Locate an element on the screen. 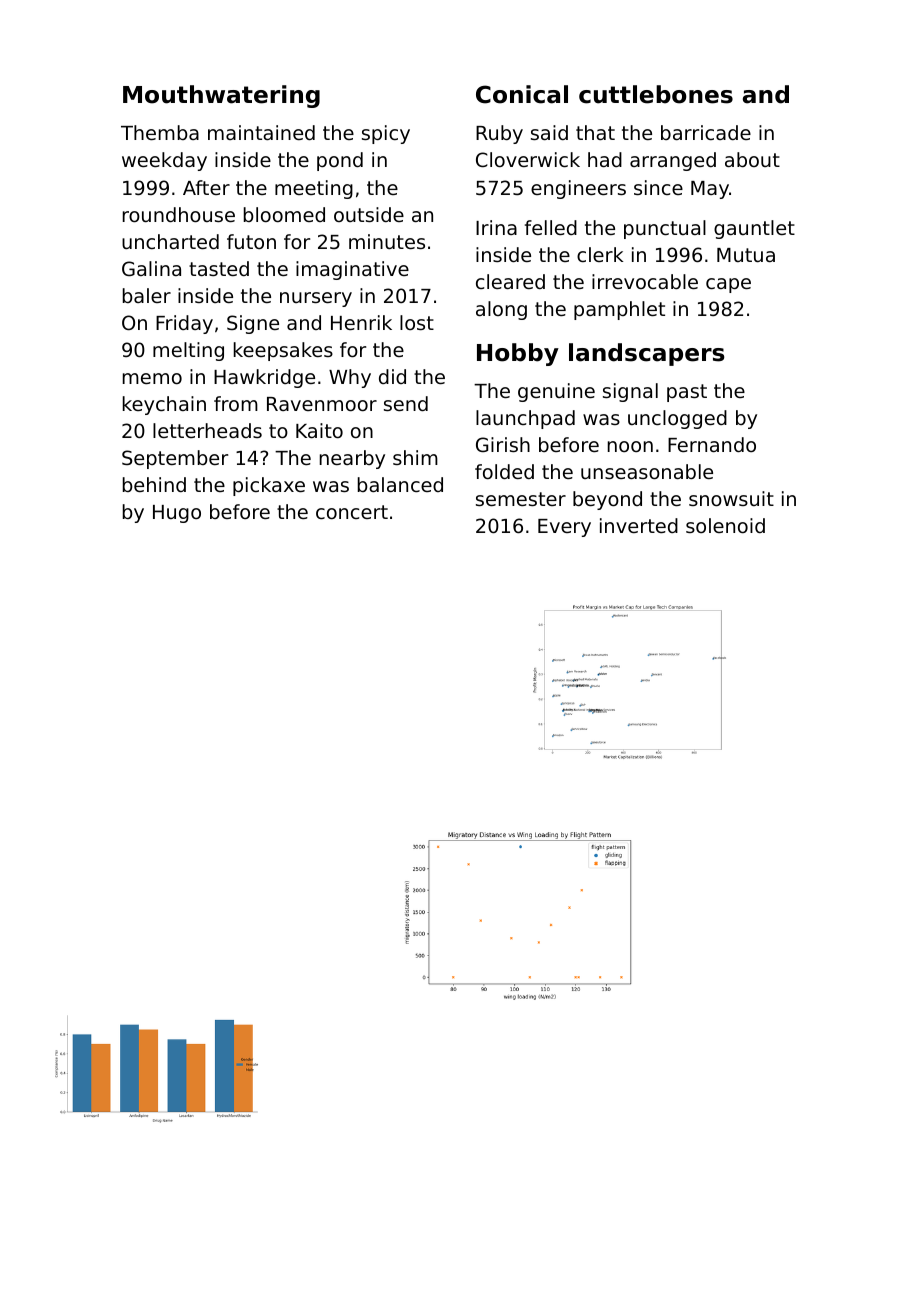 This screenshot has width=924, height=1314. unclogged is located at coordinates (677, 419).
